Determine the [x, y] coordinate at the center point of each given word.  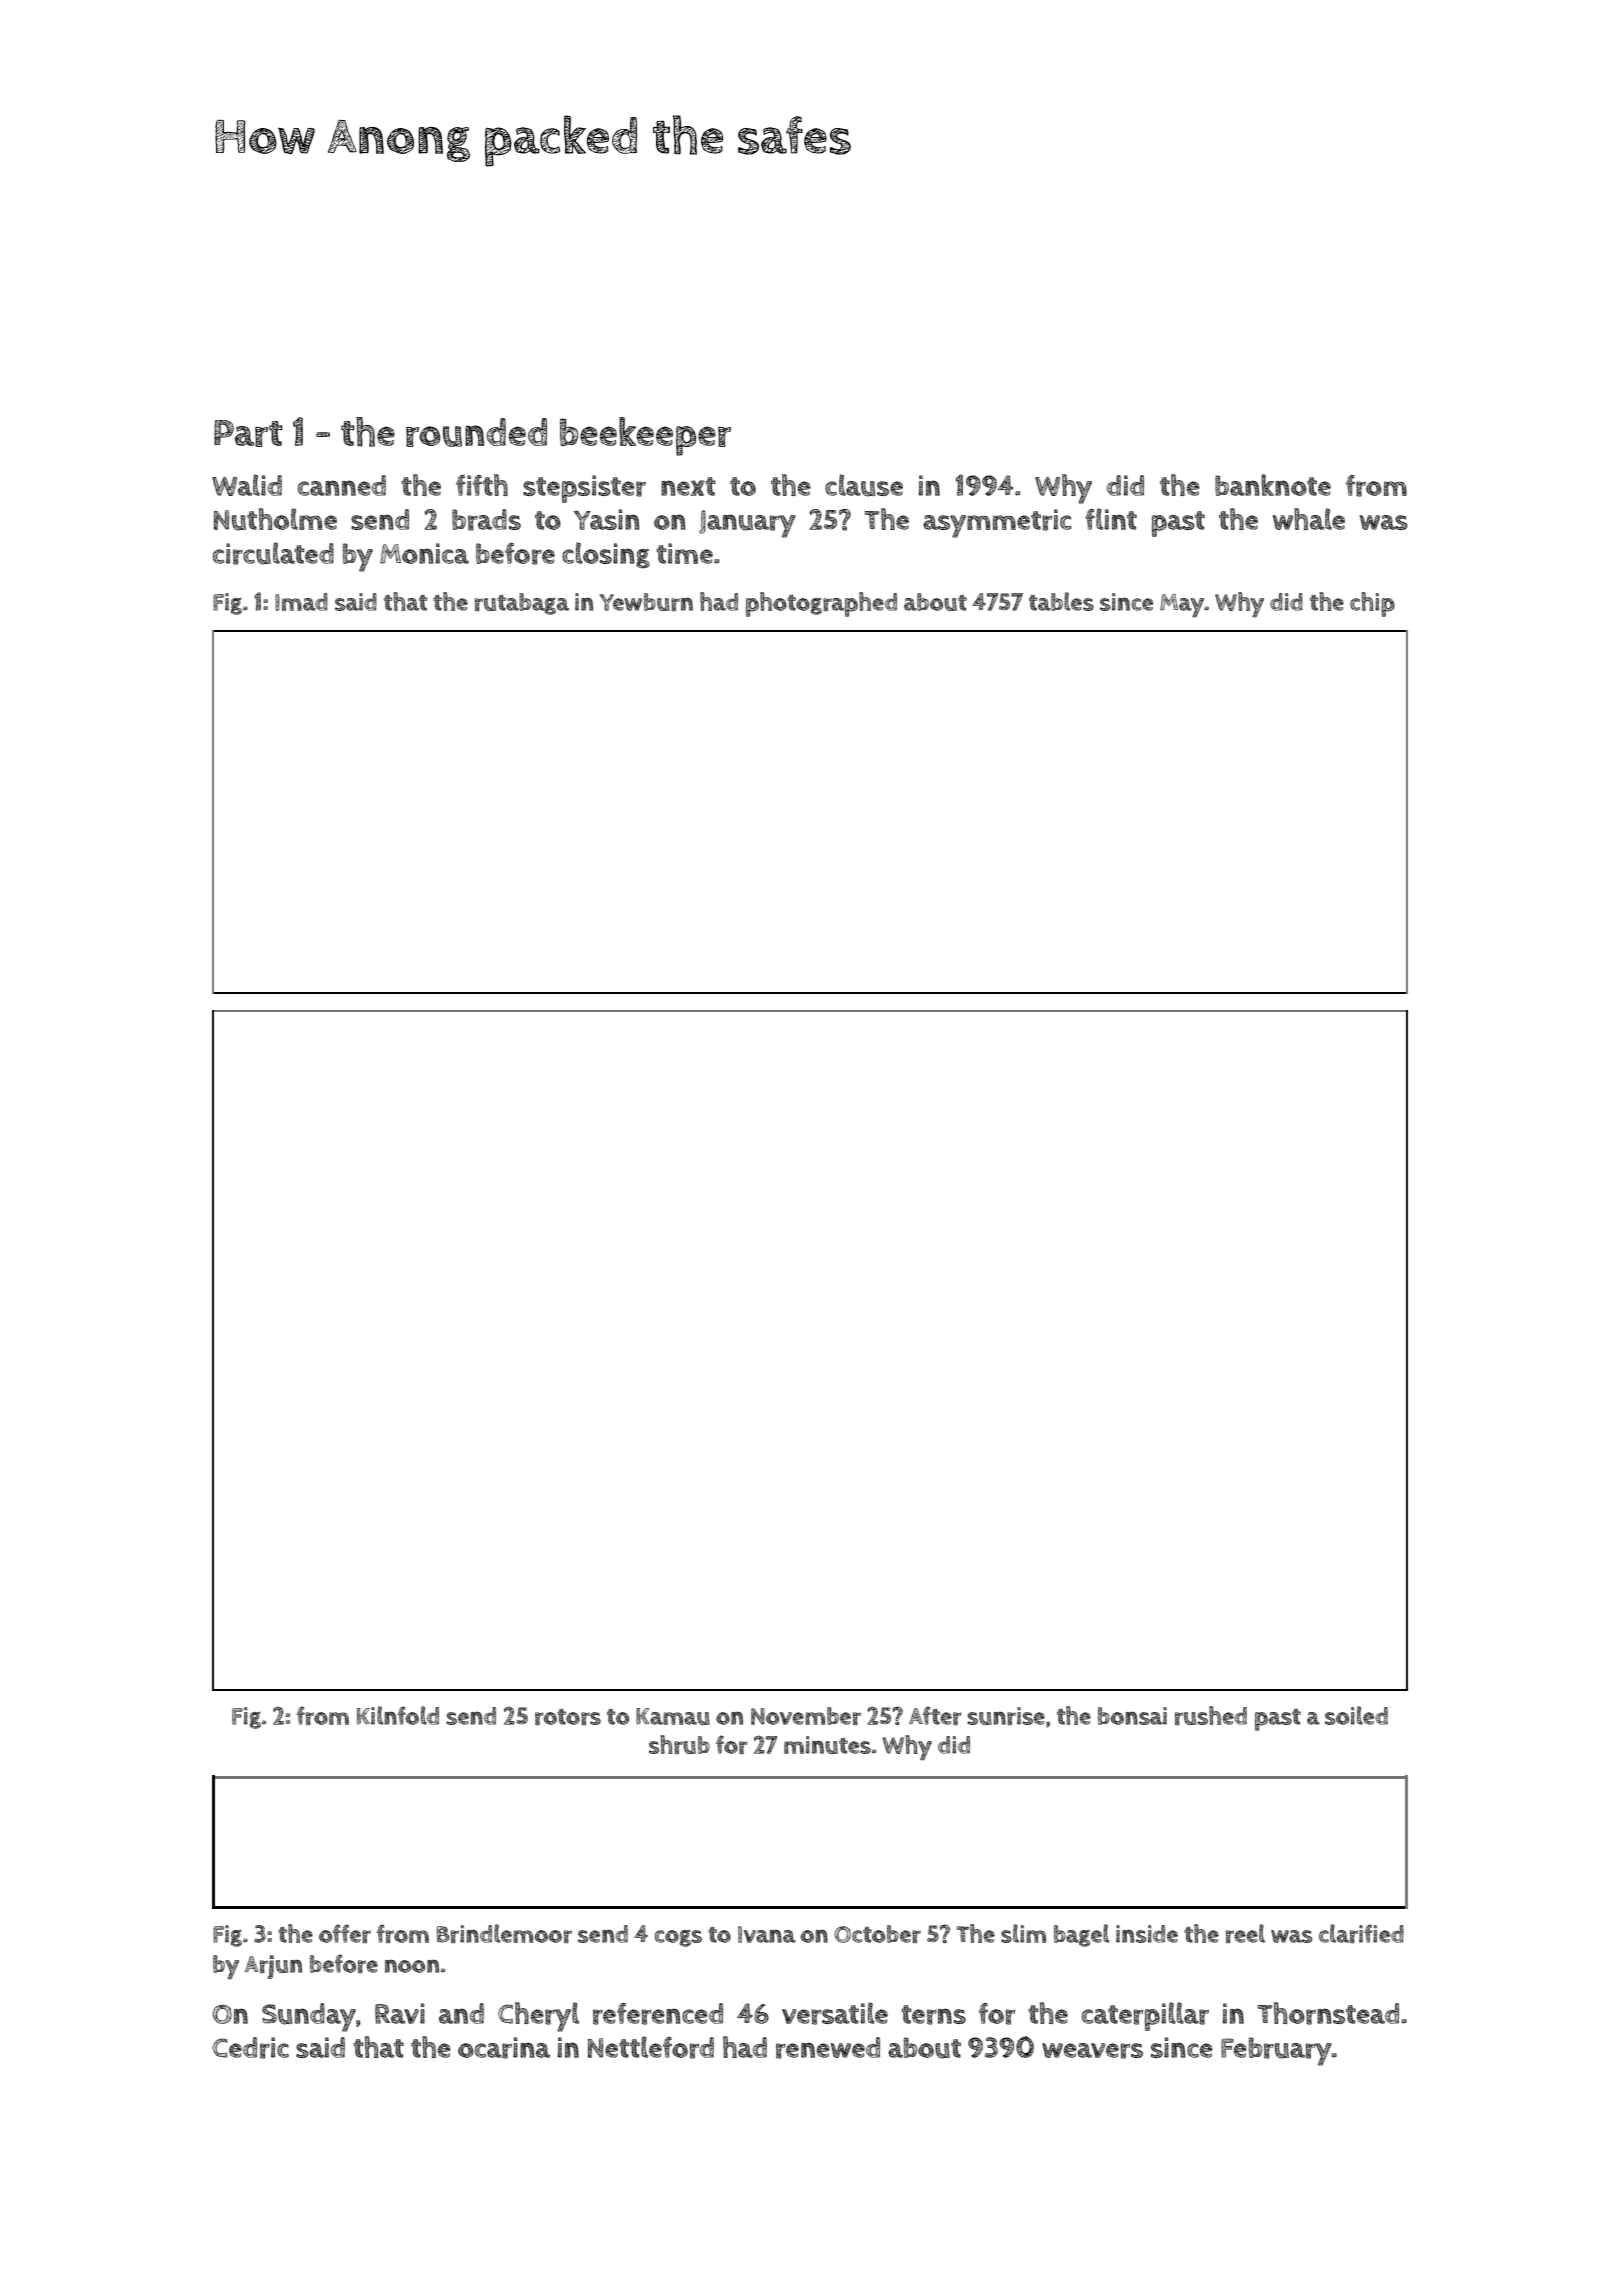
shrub [679, 1744]
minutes [827, 1745]
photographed [821, 604]
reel [1245, 1933]
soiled [1356, 1715]
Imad [301, 602]
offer [345, 1933]
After [935, 1715]
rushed [1211, 1715]
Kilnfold [398, 1715]
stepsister [584, 489]
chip [1372, 604]
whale [1308, 519]
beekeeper [645, 436]
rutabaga [522, 604]
